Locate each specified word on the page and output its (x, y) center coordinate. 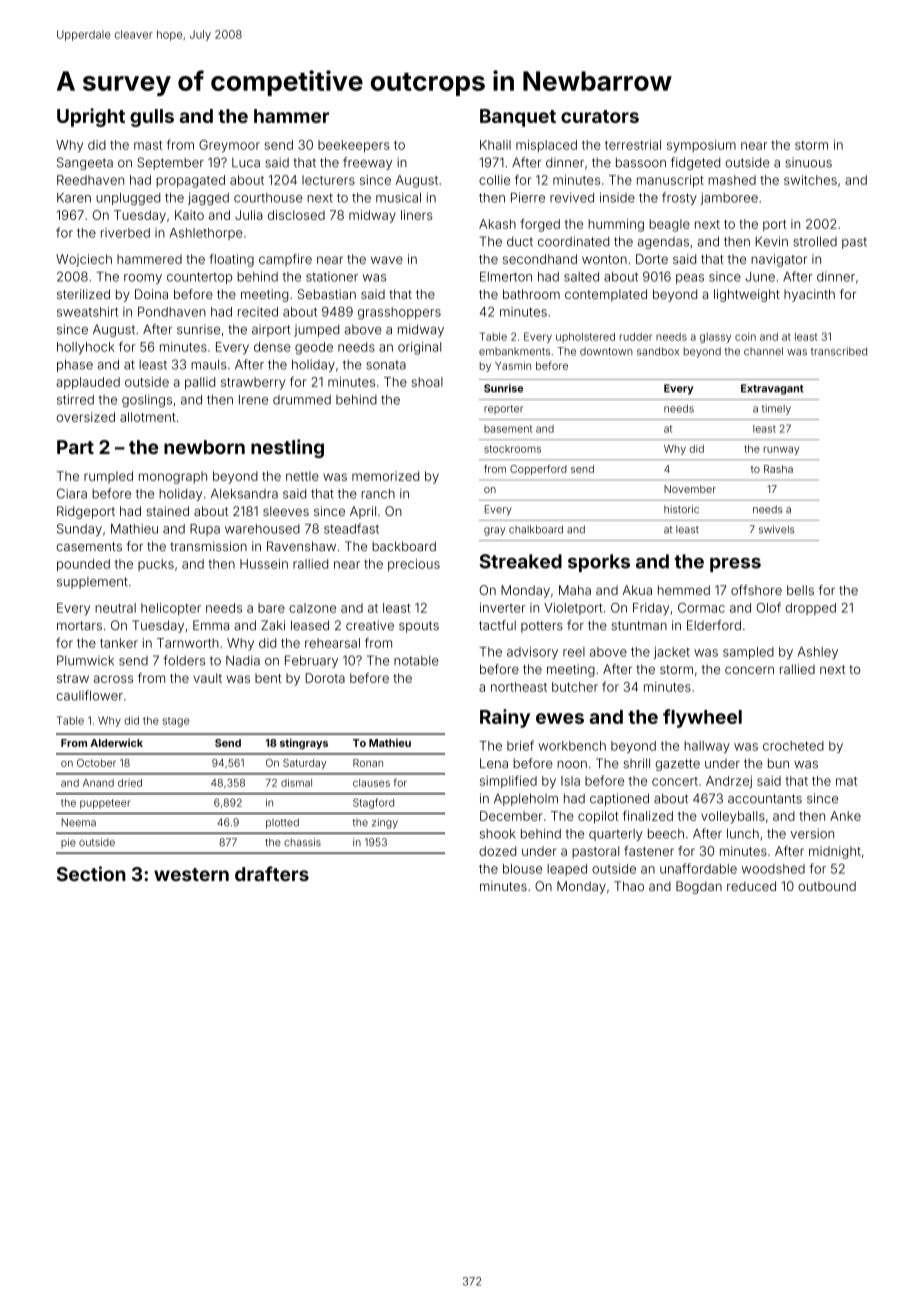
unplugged (128, 199)
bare (271, 608)
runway (781, 450)
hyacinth (809, 295)
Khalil (495, 145)
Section (91, 873)
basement (508, 429)
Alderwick (116, 743)
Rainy (505, 718)
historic (681, 509)
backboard (404, 546)
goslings (147, 401)
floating (231, 260)
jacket (672, 653)
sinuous (808, 162)
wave (387, 260)
